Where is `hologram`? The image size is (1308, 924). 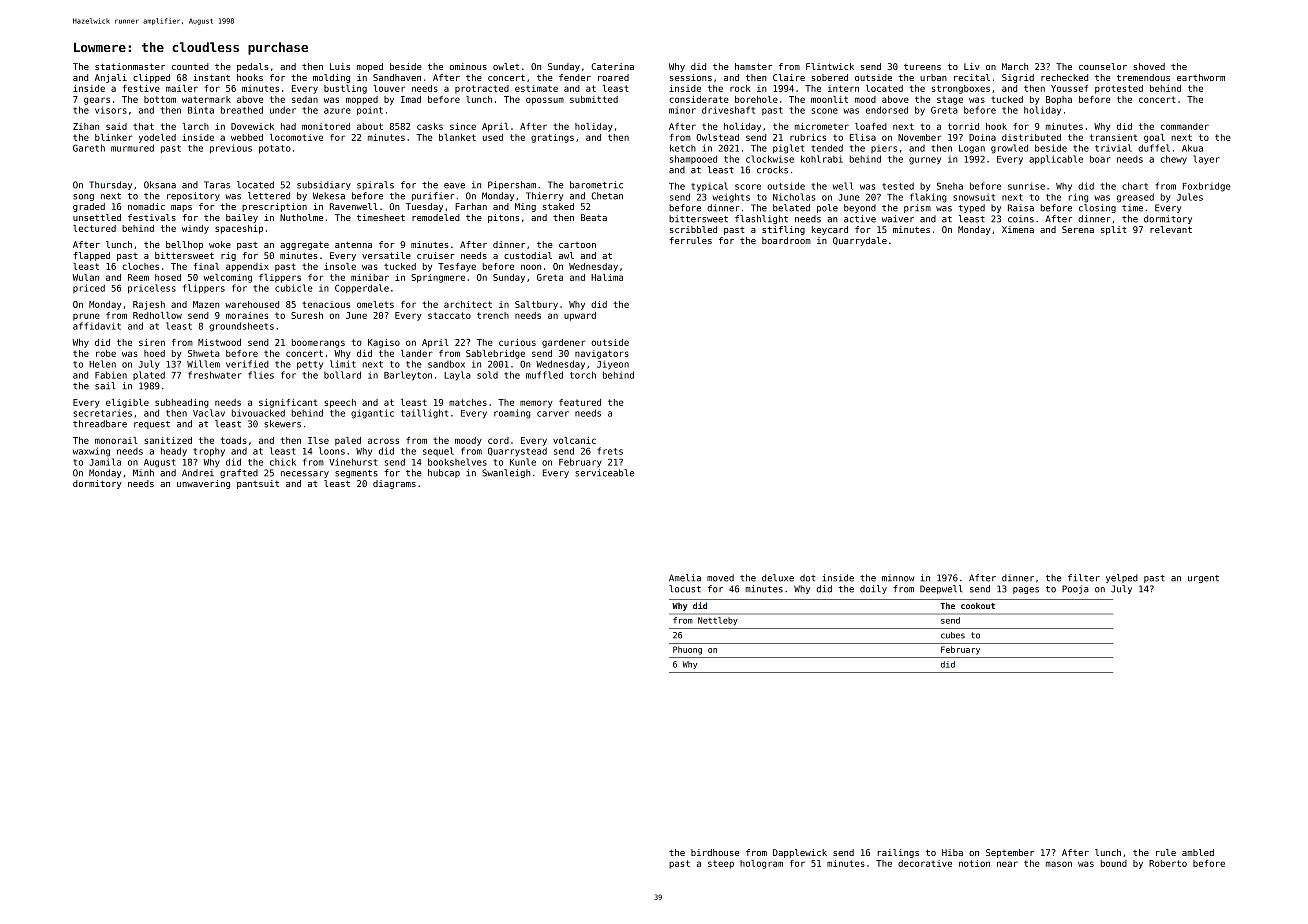 hologram is located at coordinates (761, 864).
